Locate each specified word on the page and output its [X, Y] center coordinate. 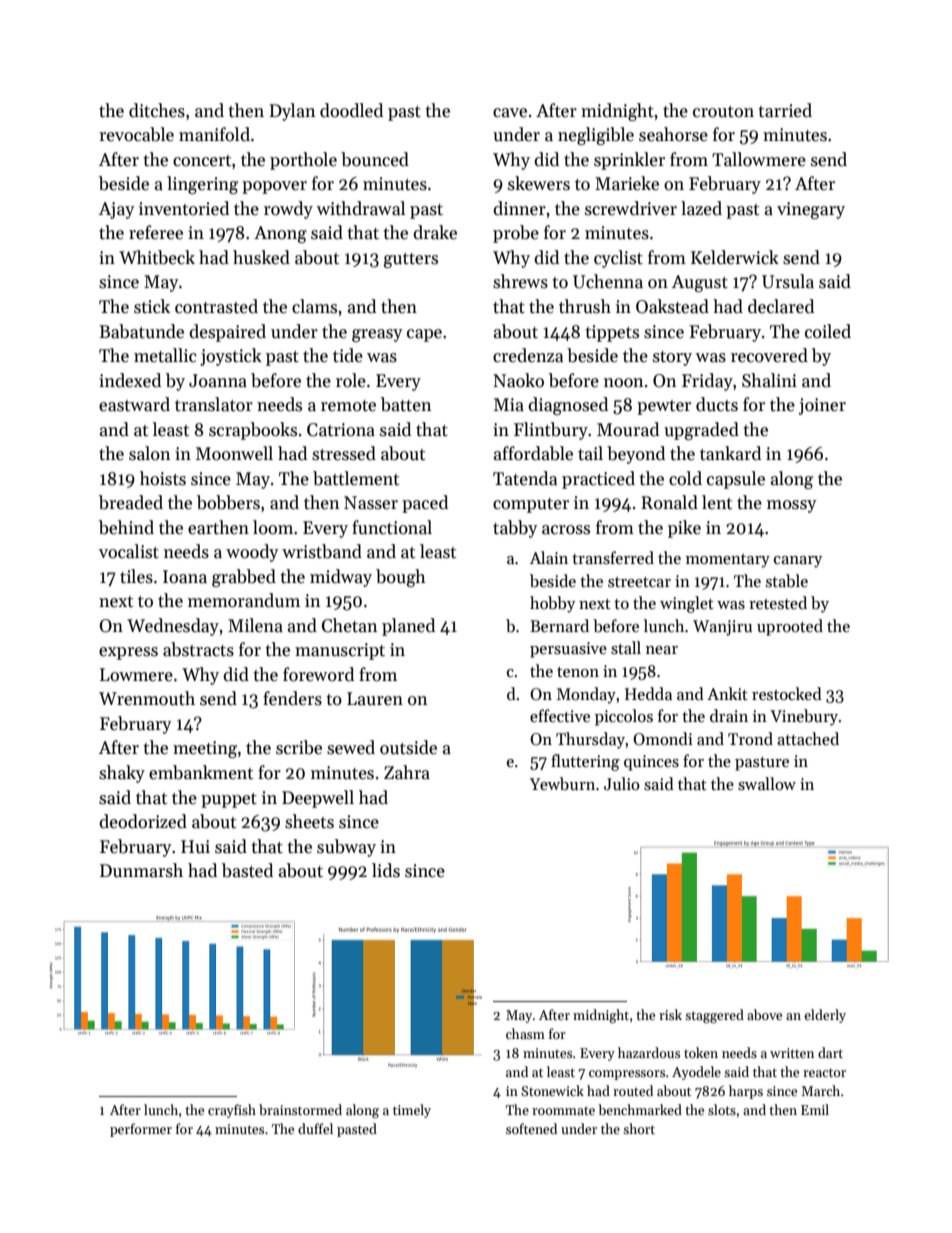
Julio [622, 783]
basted [247, 870]
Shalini [769, 380]
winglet [687, 604]
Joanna [218, 381]
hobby [552, 604]
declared [781, 306]
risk [670, 1014]
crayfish [232, 1111]
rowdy [288, 210]
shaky [122, 774]
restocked [787, 693]
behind [126, 527]
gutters [411, 260]
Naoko [518, 380]
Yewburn [562, 783]
